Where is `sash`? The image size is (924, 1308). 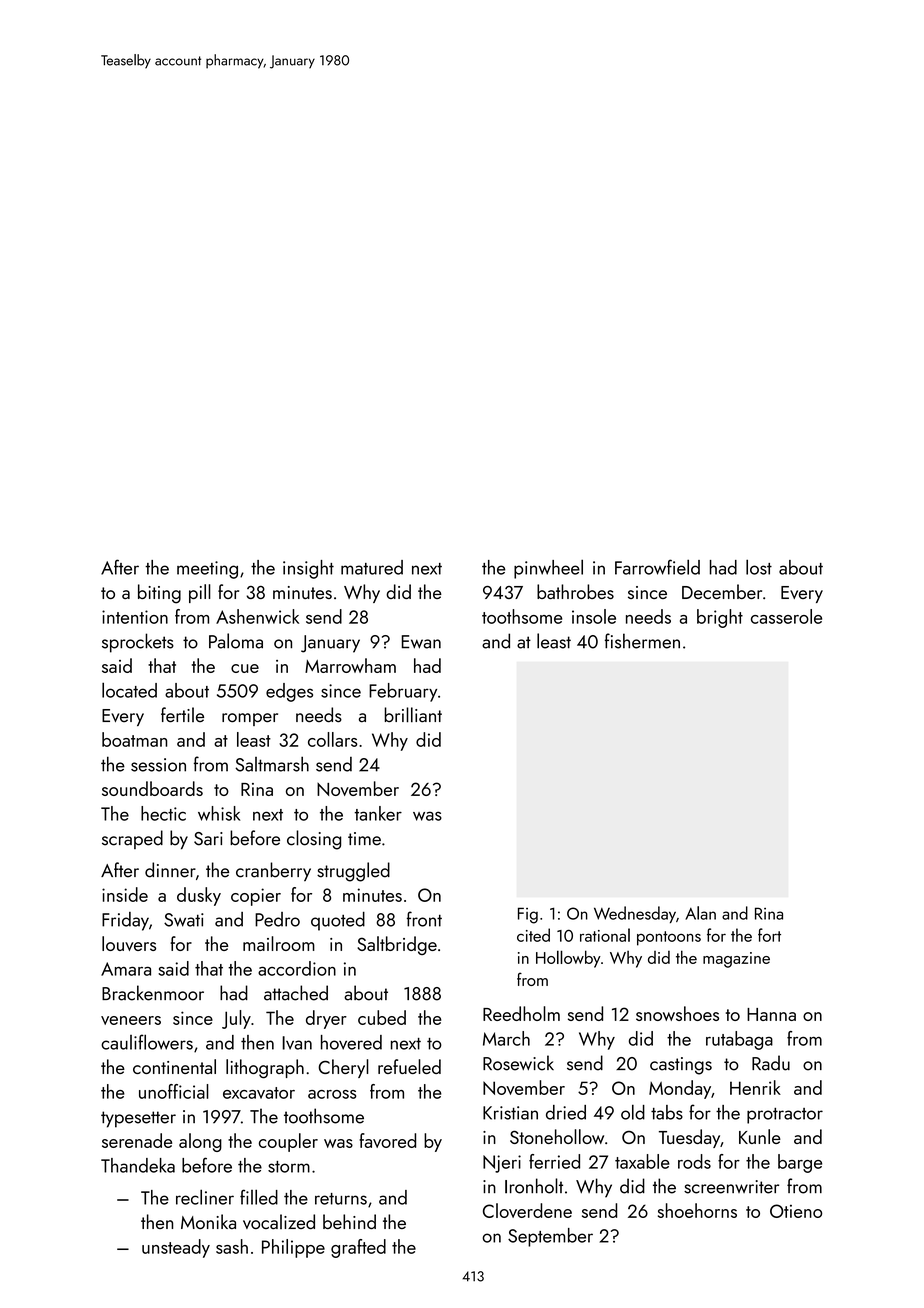 sash is located at coordinates (232, 1246).
